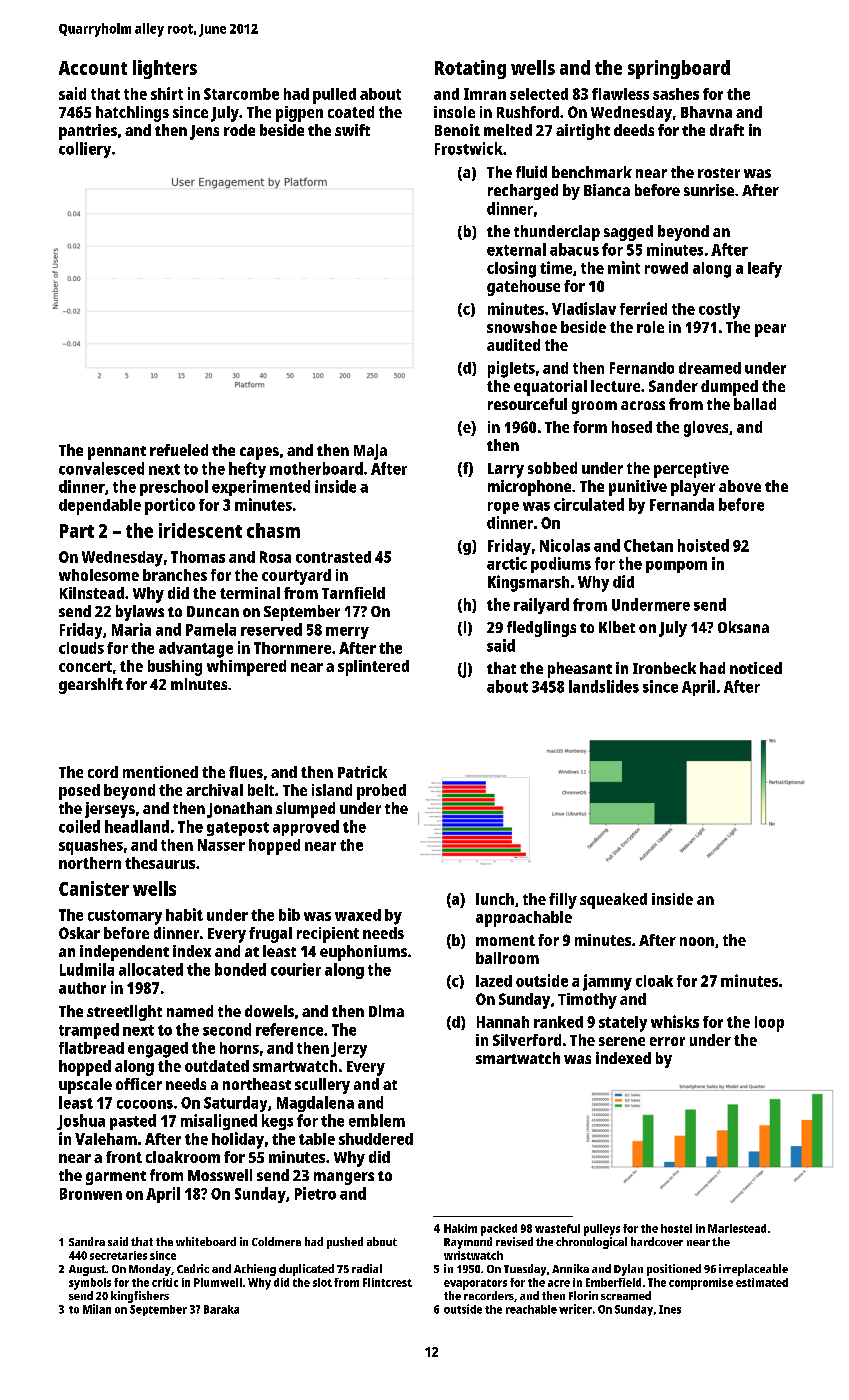 This document has height=1400, width=849. What do you see at coordinates (227, 1029) in the document?
I see `second` at bounding box center [227, 1029].
